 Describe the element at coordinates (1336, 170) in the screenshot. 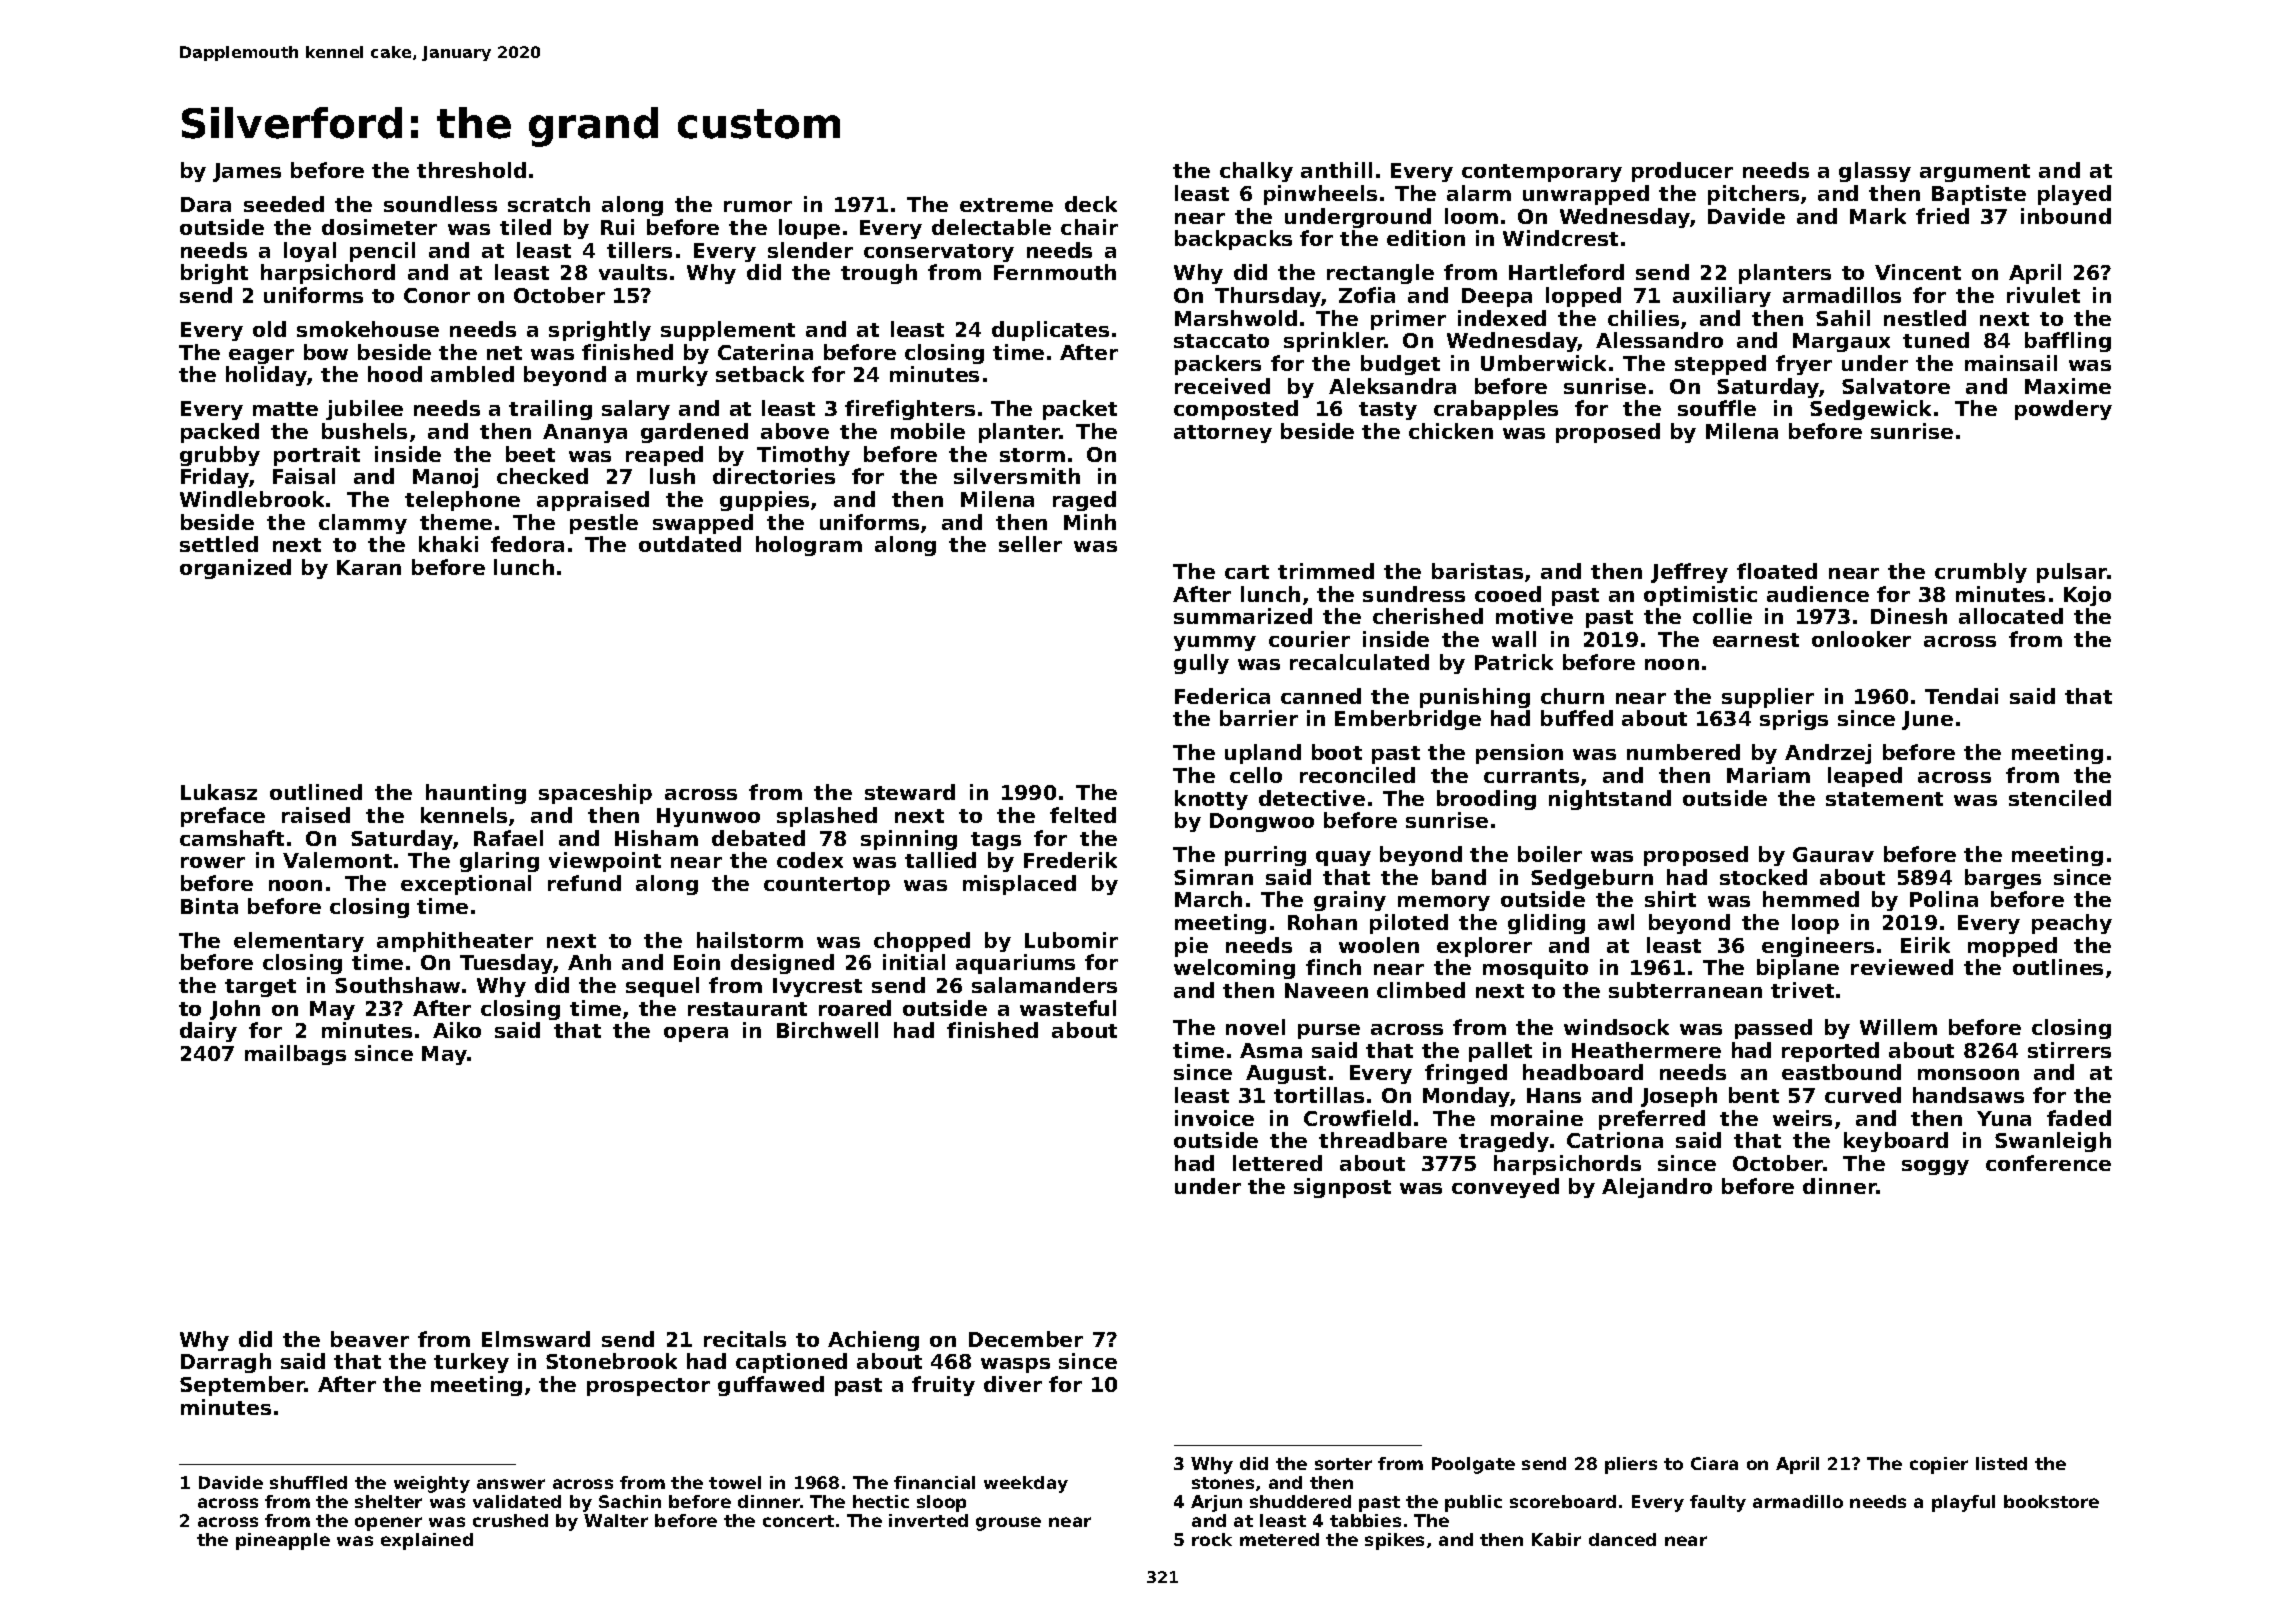

I see `anthill` at that location.
